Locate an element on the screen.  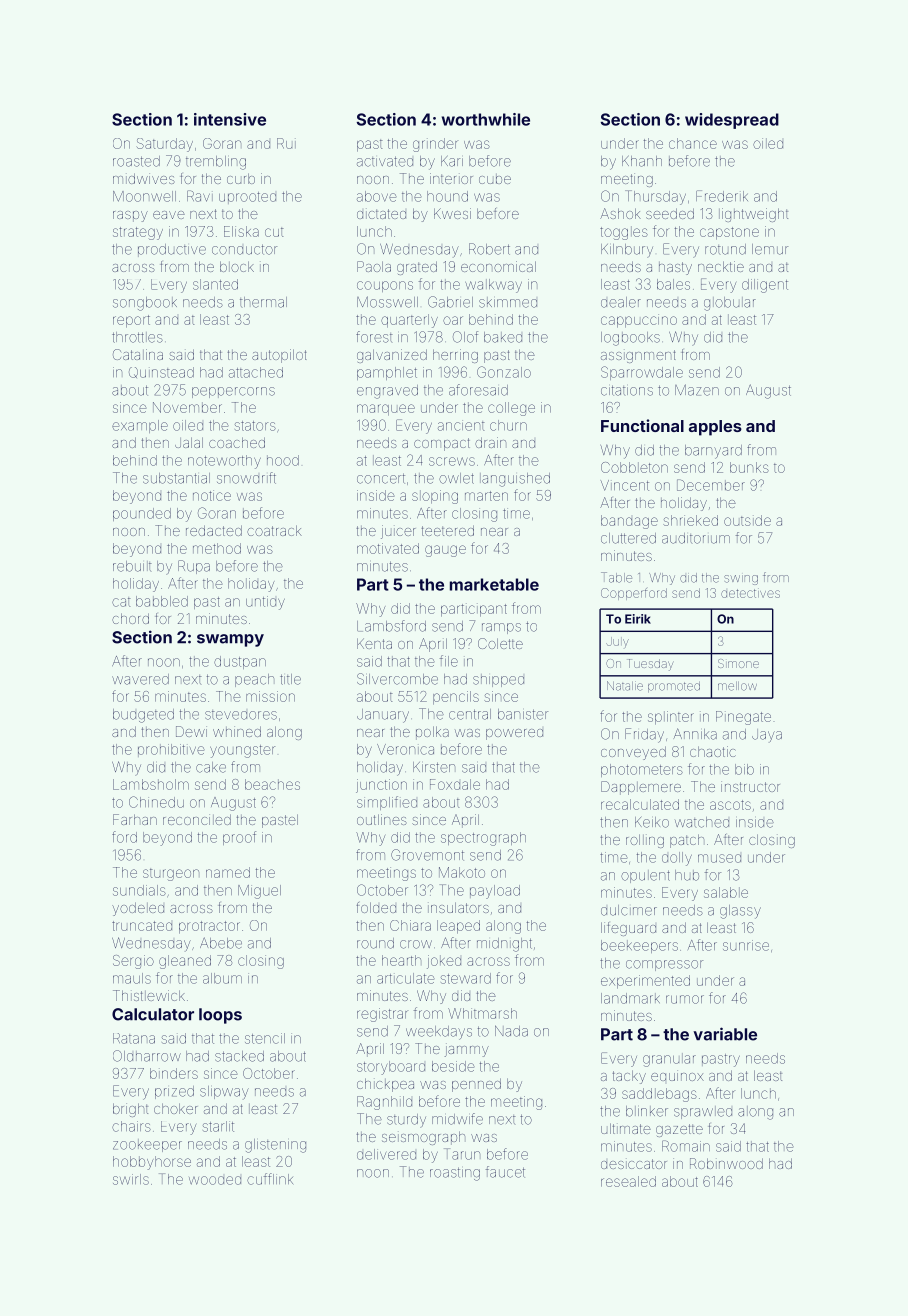
Jaya is located at coordinates (767, 735).
